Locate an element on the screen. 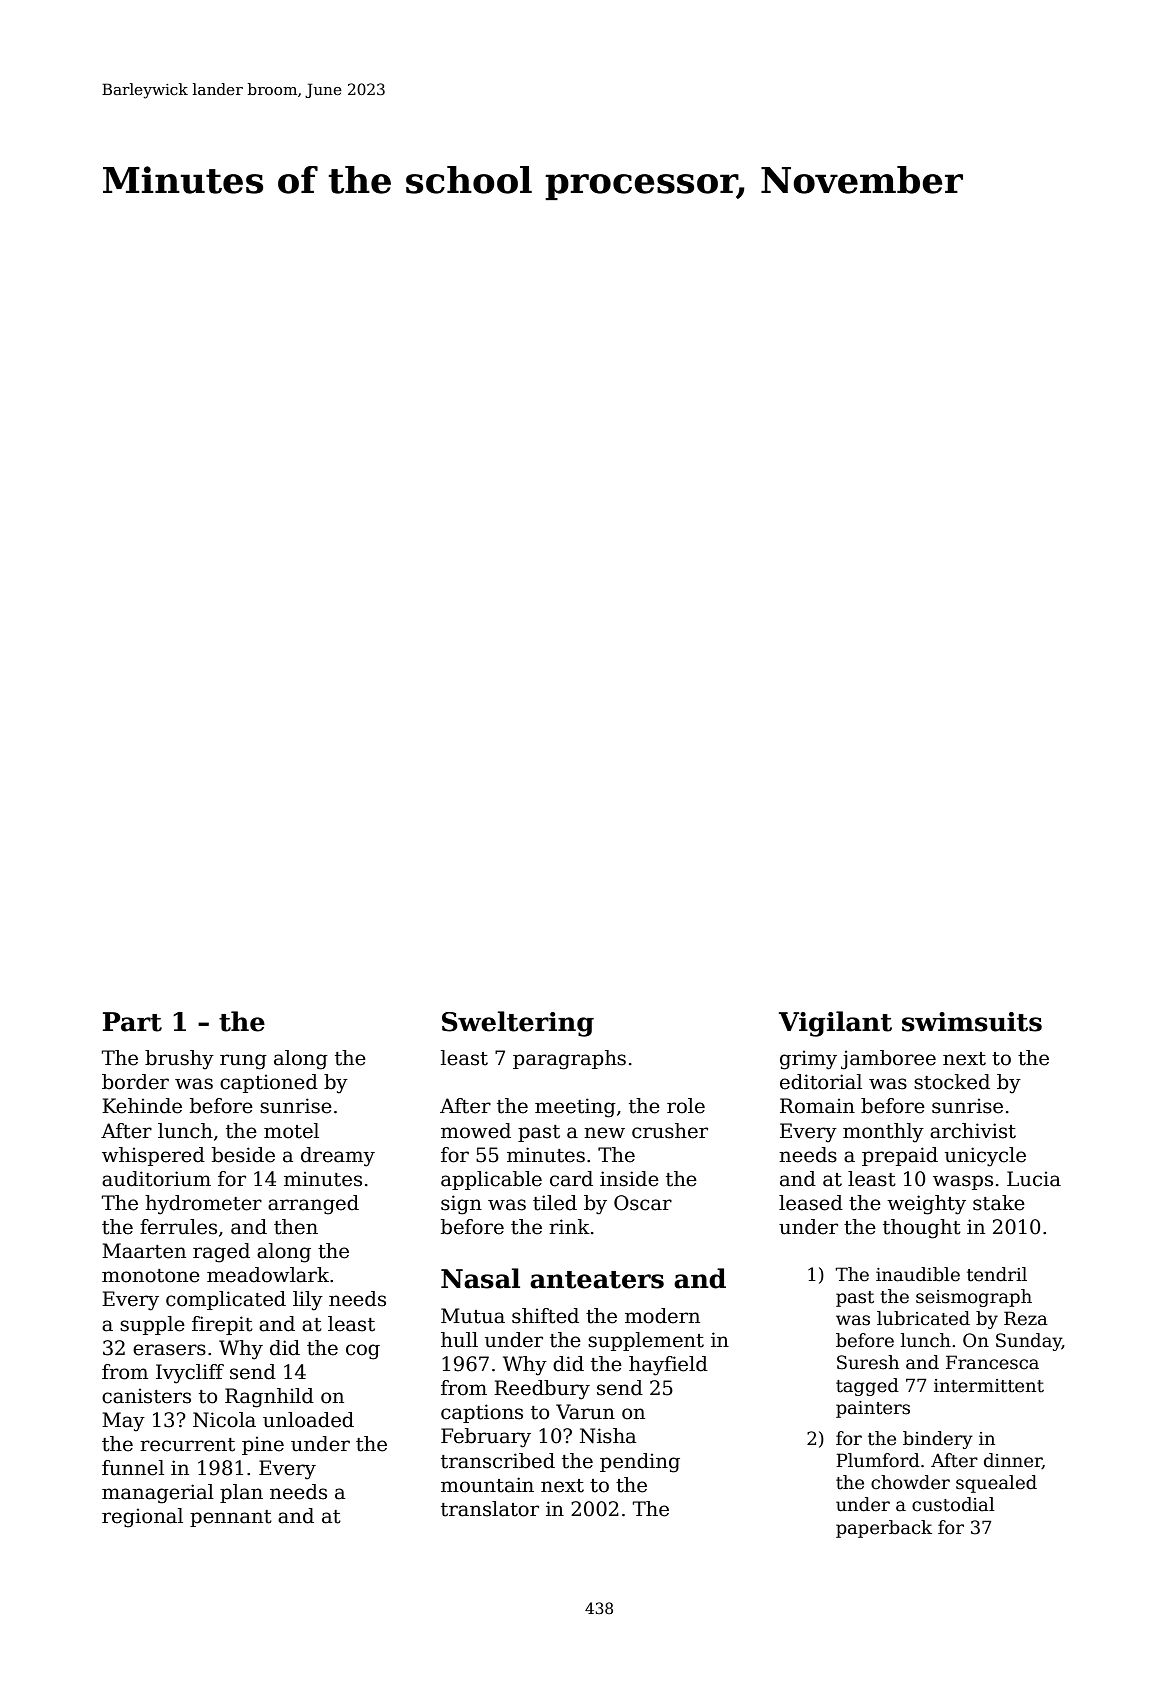 The height and width of the screenshot is (1694, 1170). Part is located at coordinates (132, 1022).
